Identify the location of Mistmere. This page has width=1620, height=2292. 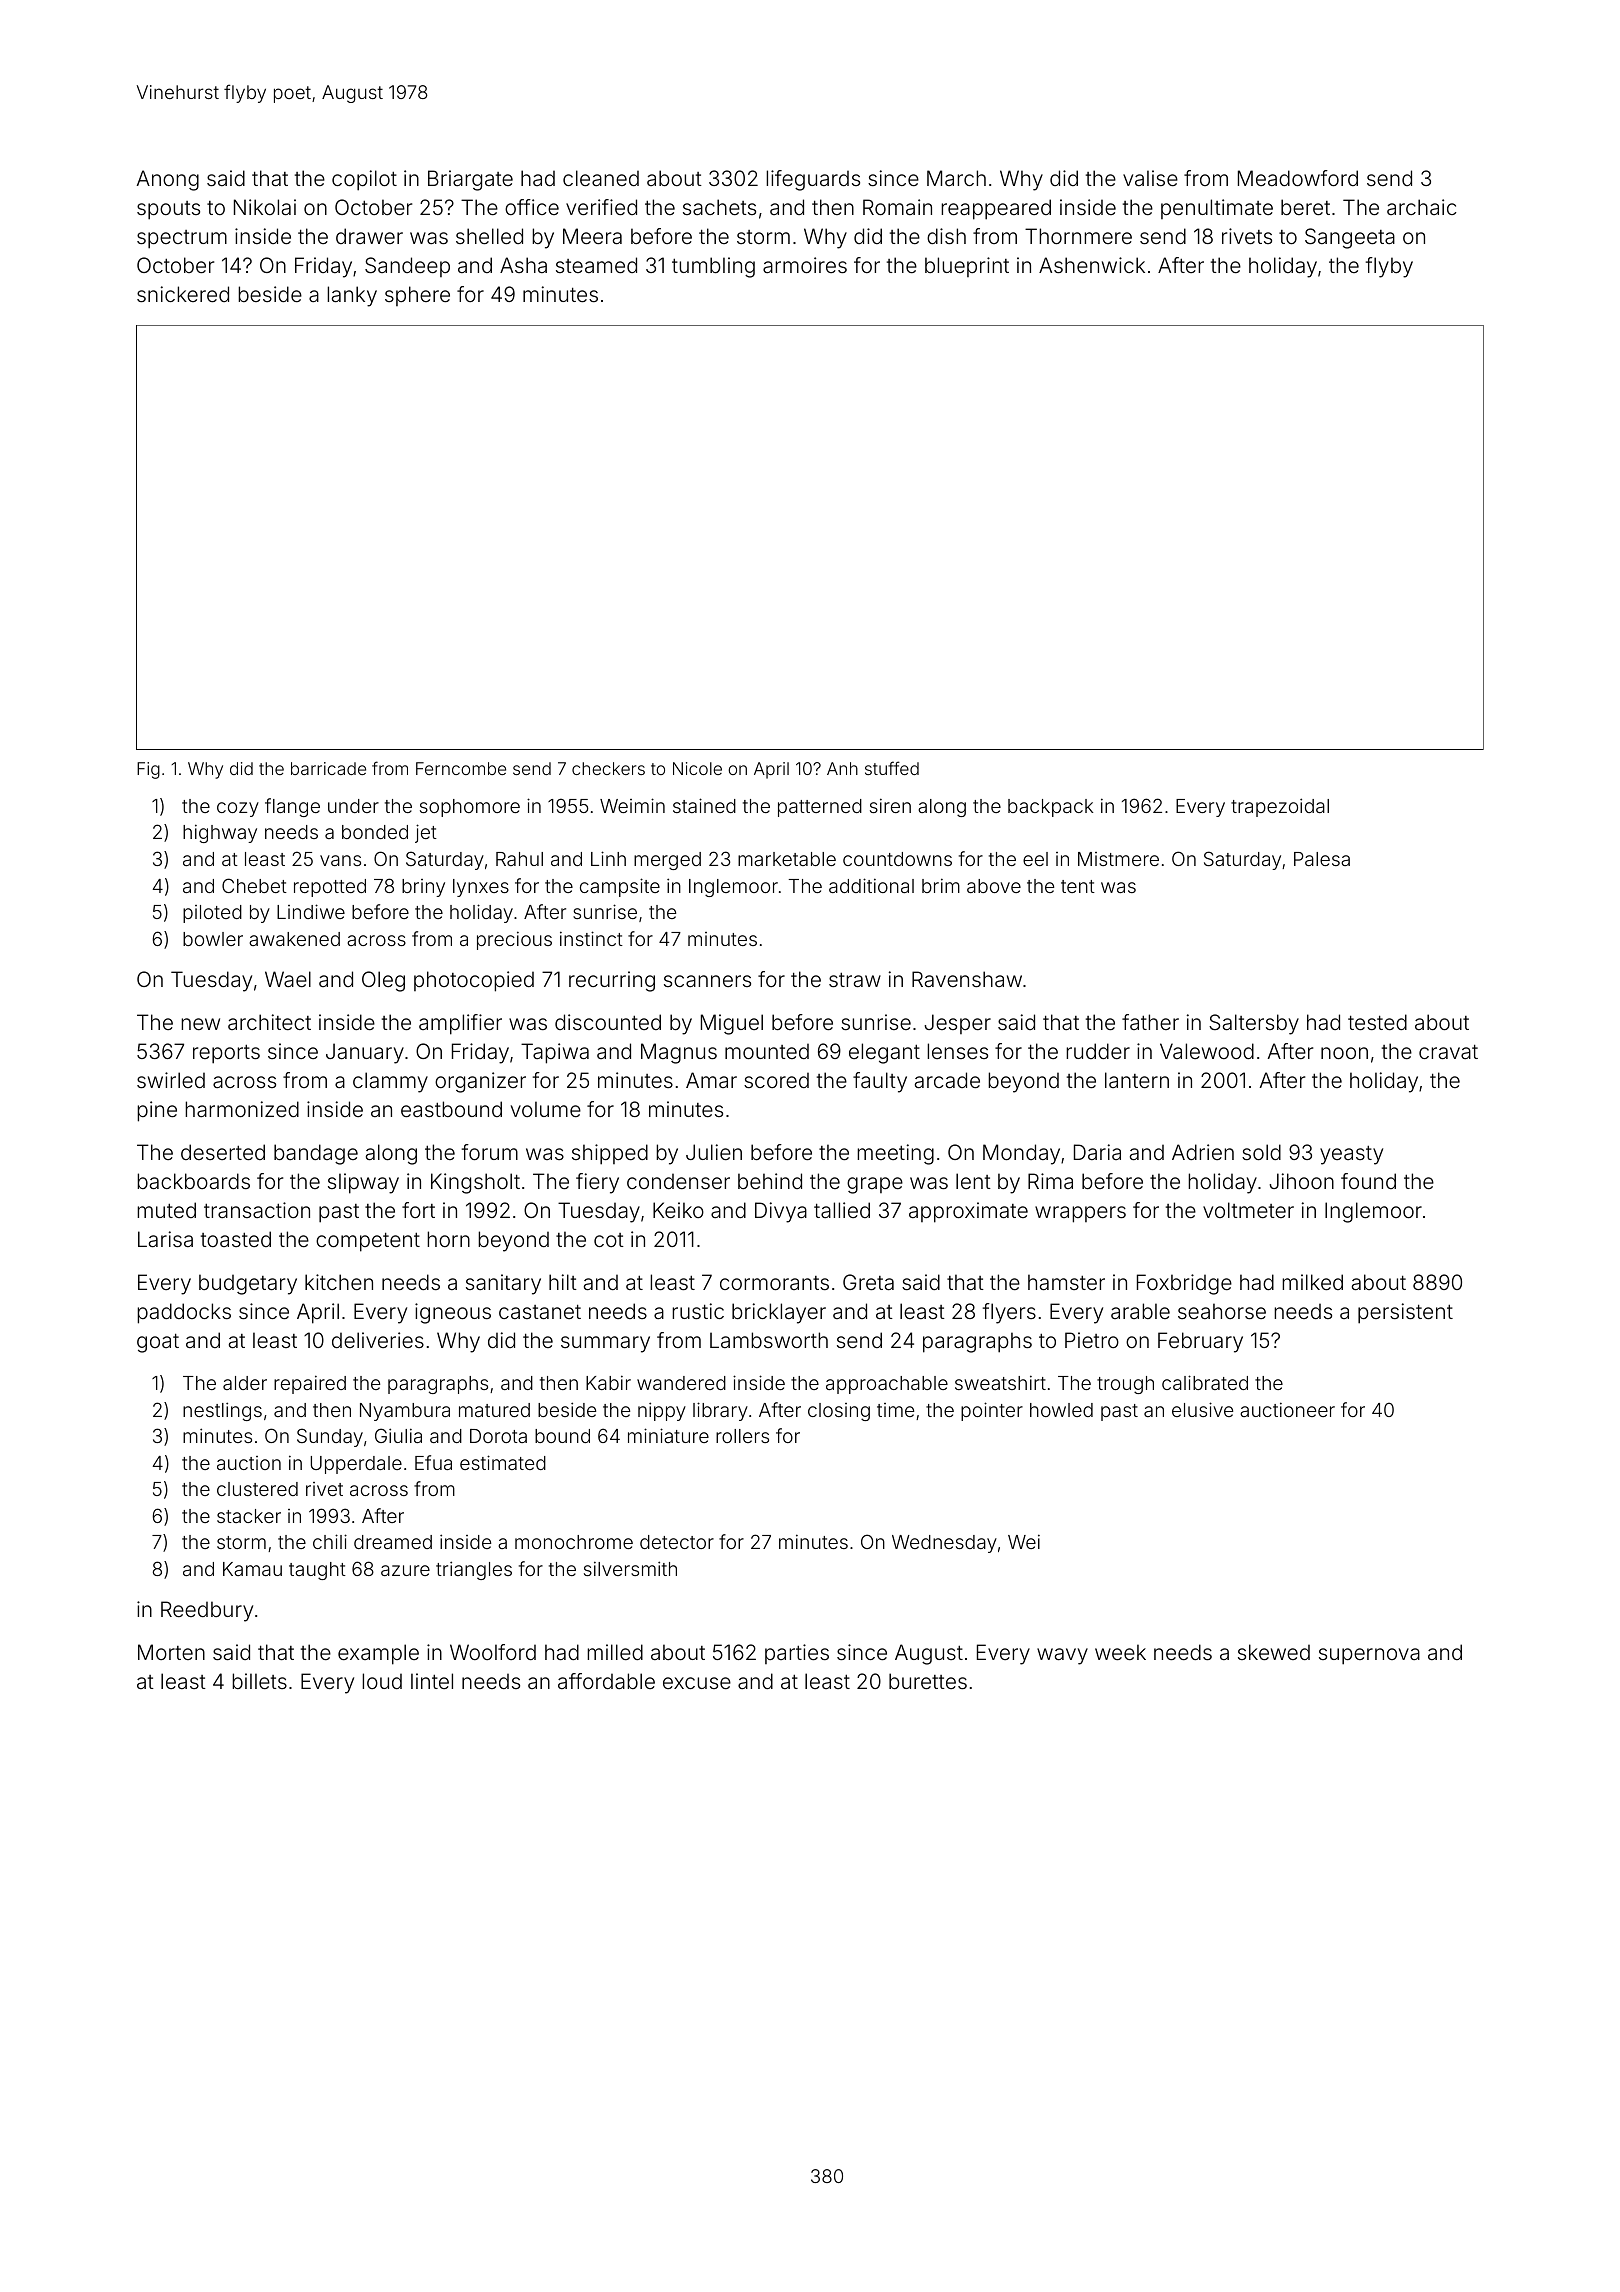
(1118, 859).
